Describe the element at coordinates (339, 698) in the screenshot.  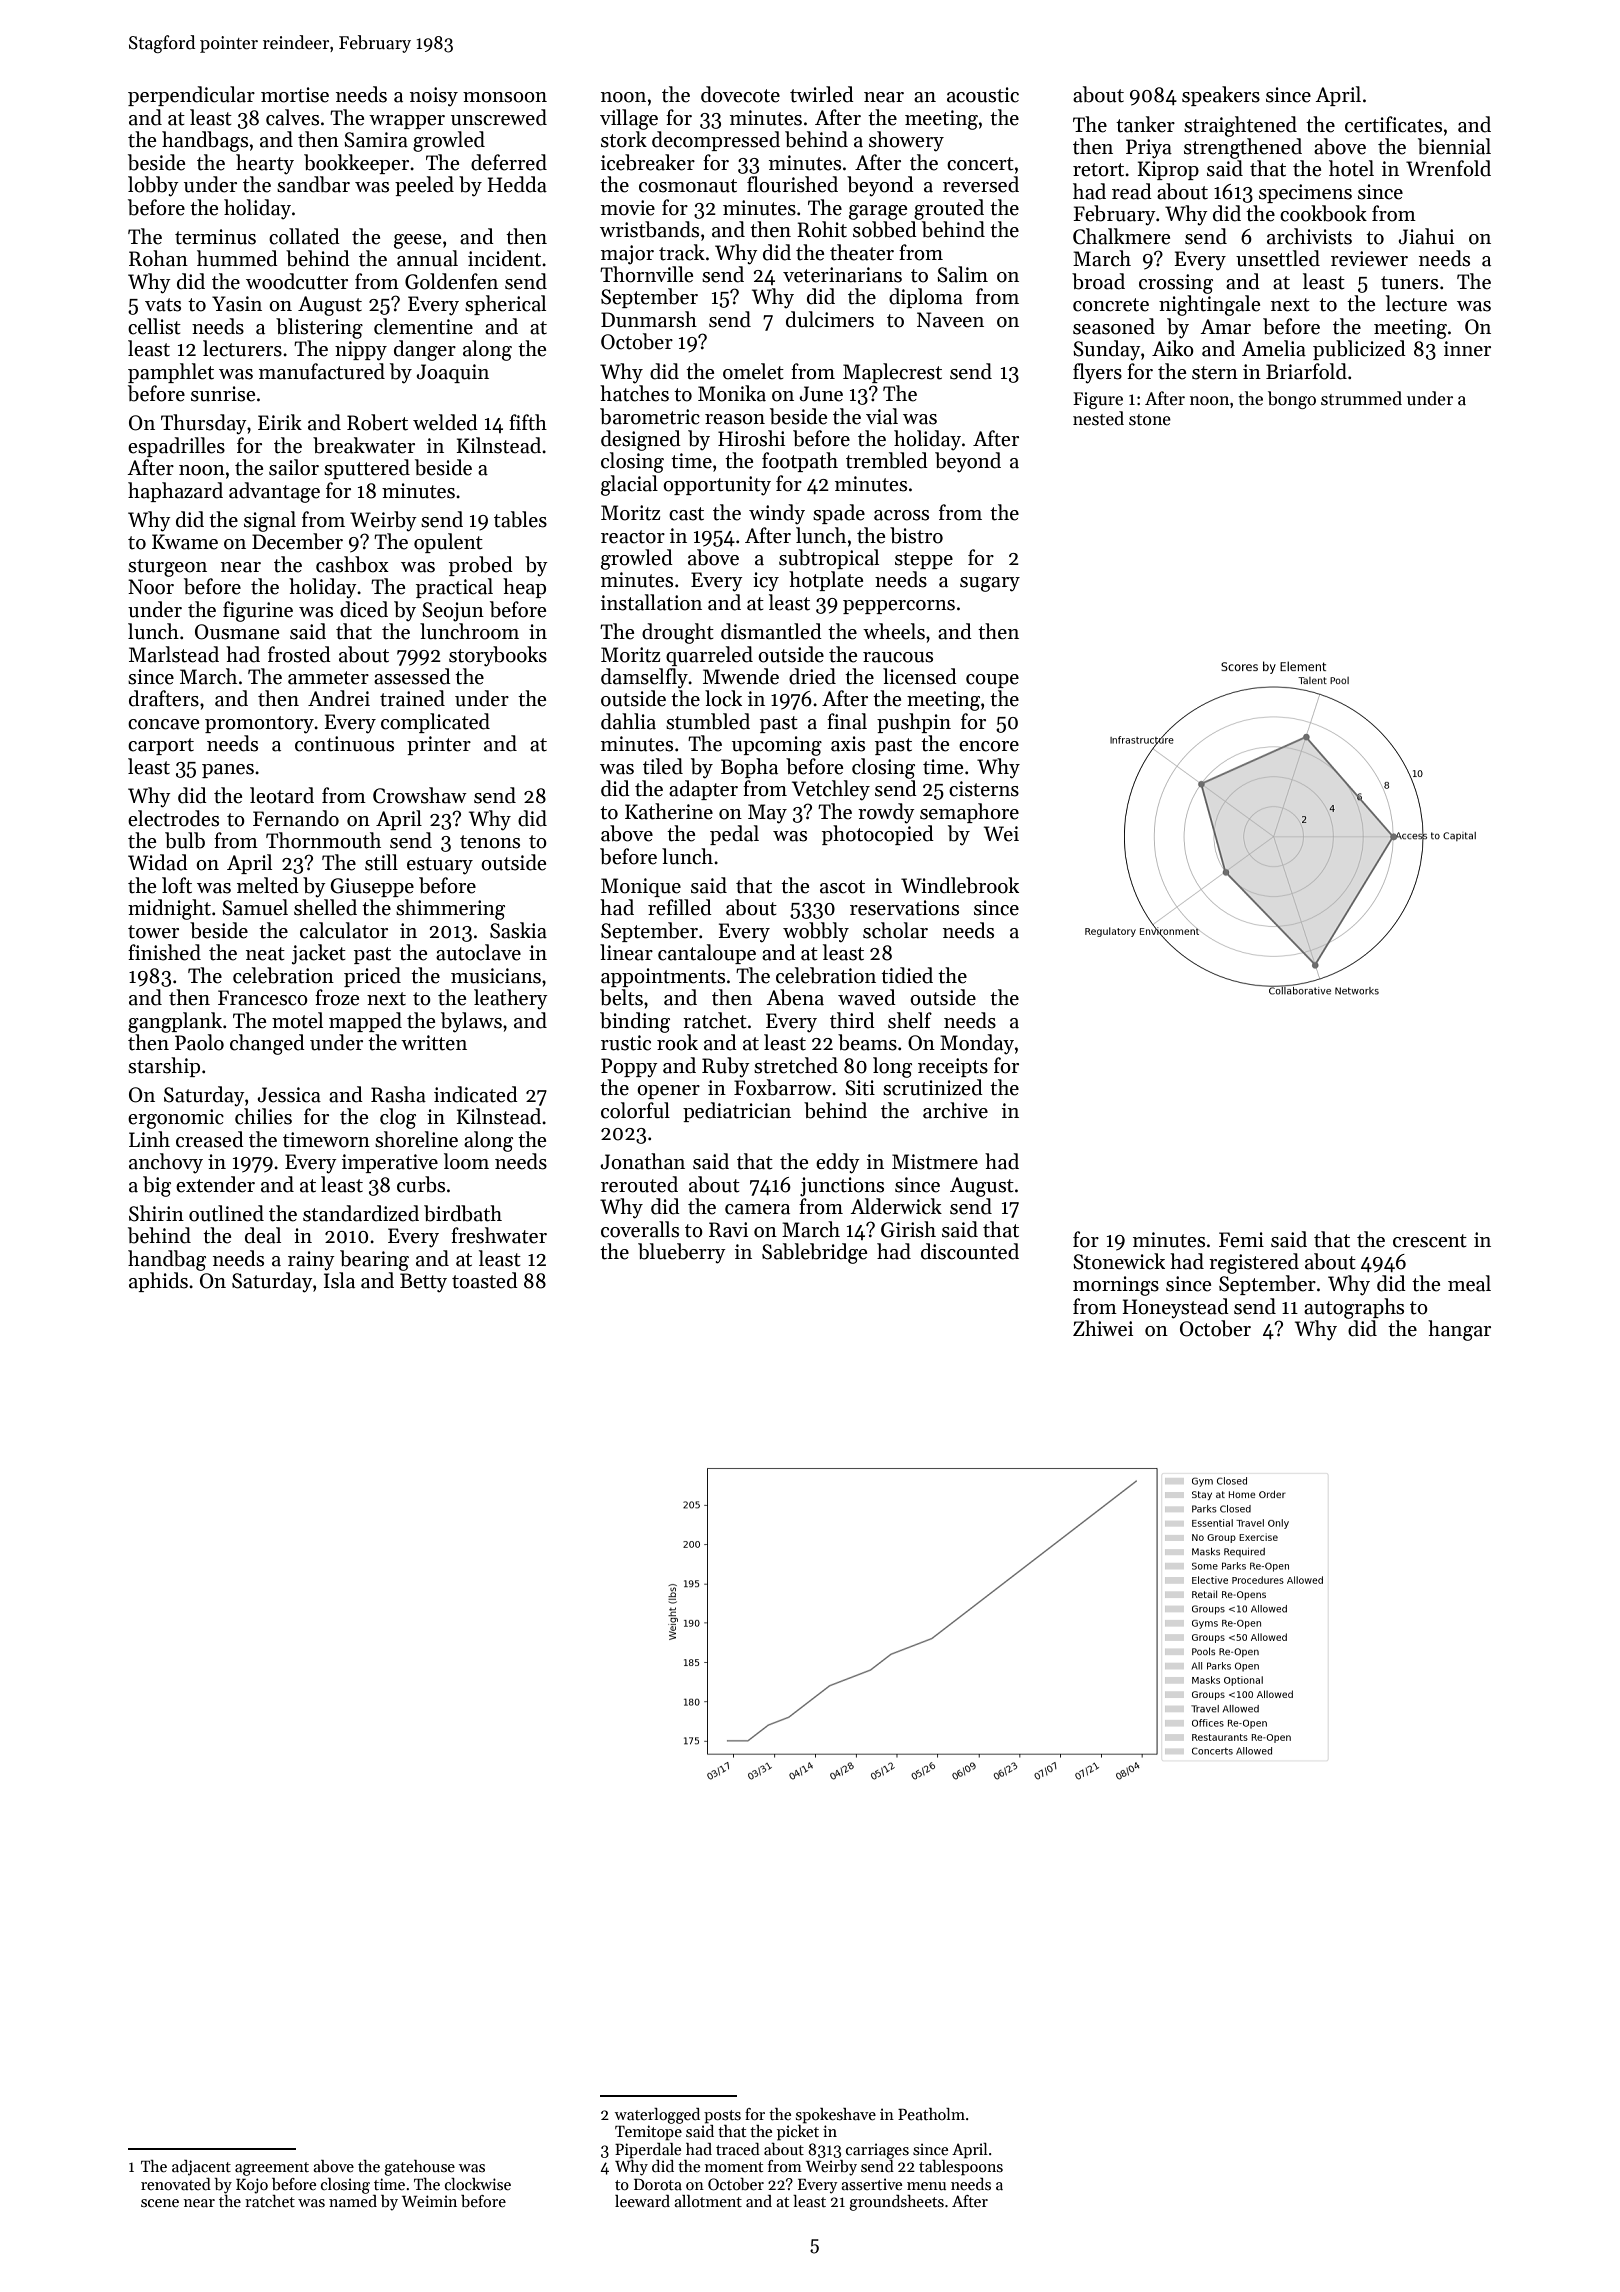
I see `Andrei` at that location.
